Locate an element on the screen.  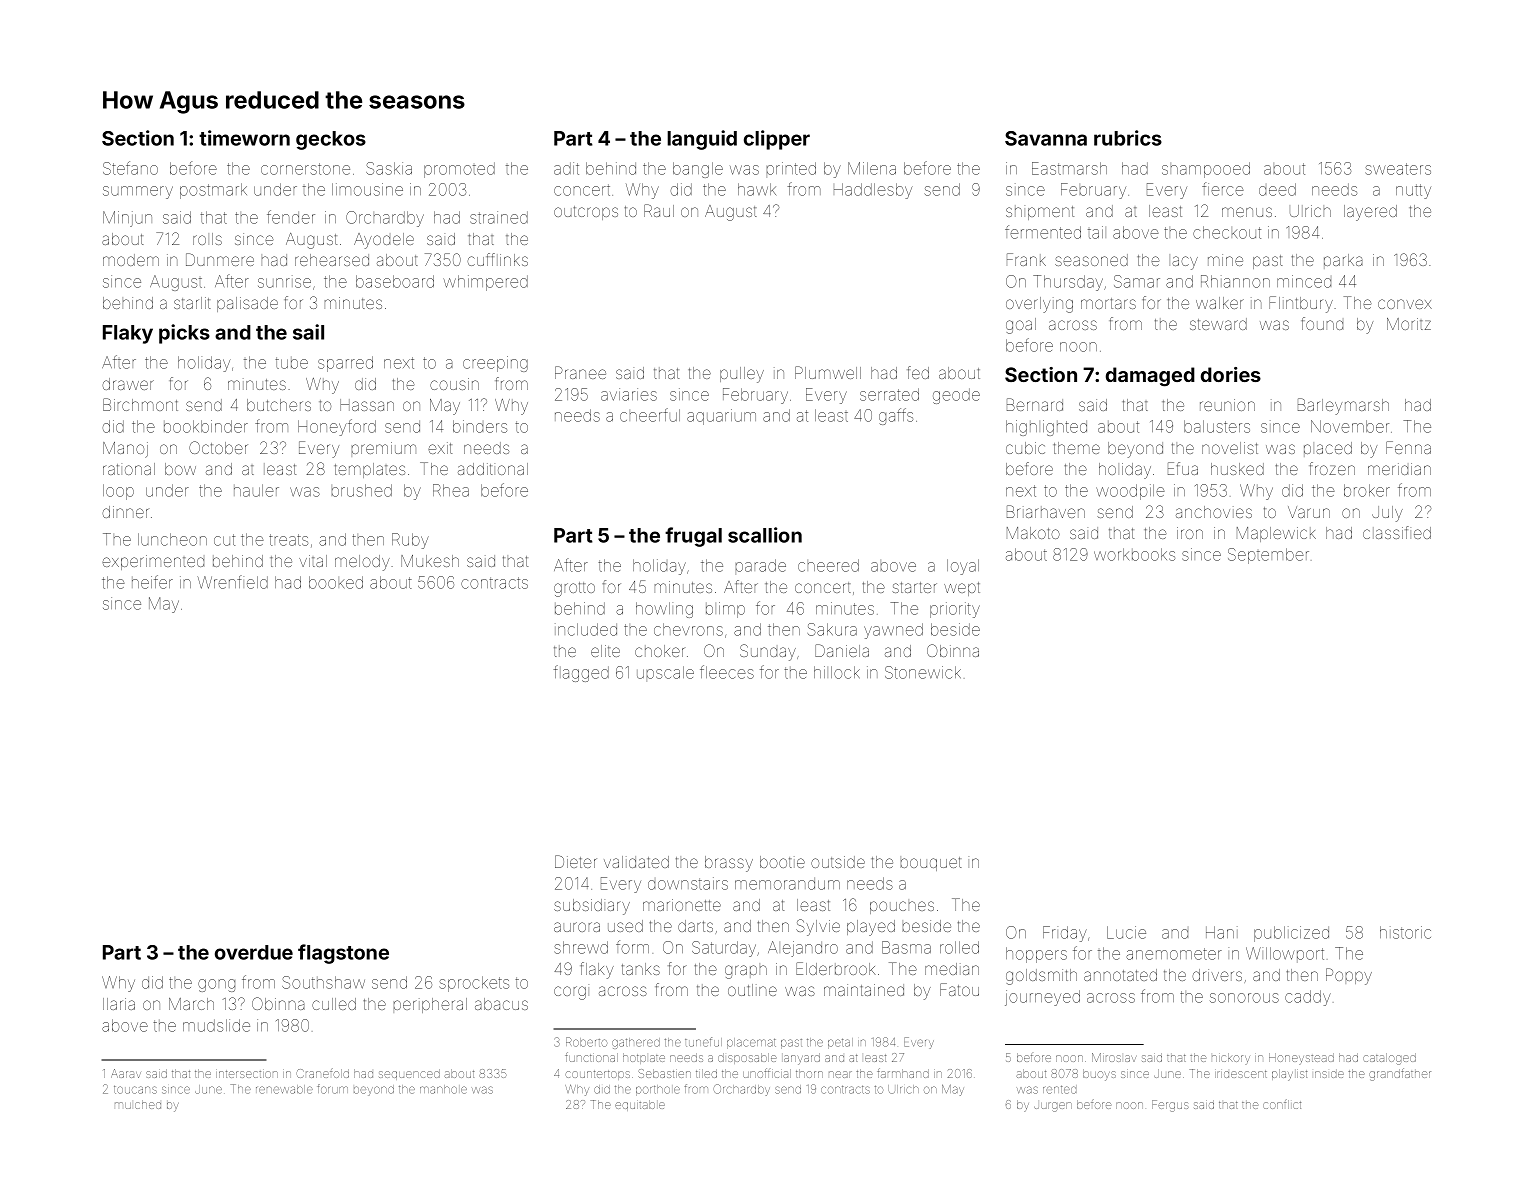
October is located at coordinates (218, 447).
